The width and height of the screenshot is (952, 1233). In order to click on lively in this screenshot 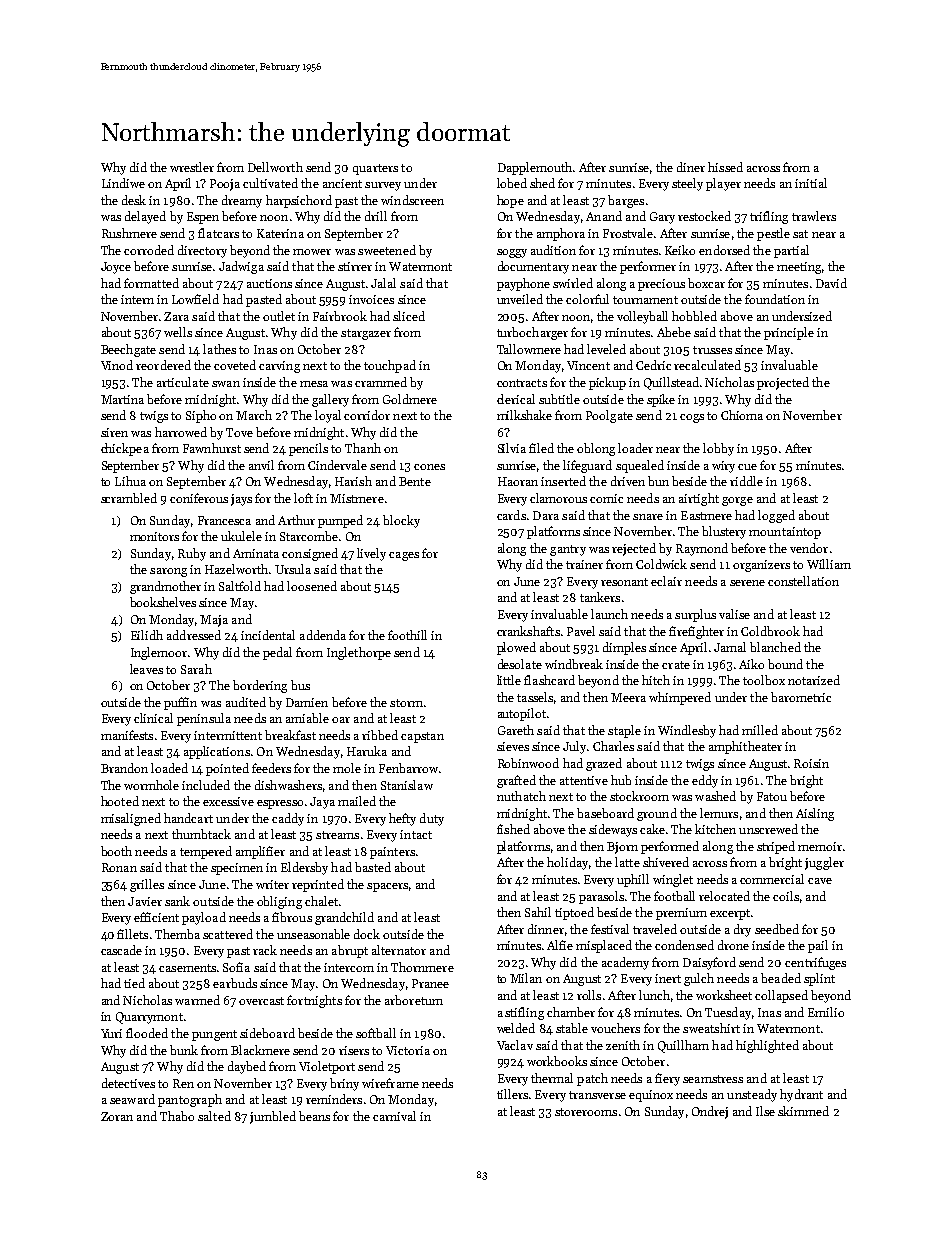, I will do `click(371, 554)`.
